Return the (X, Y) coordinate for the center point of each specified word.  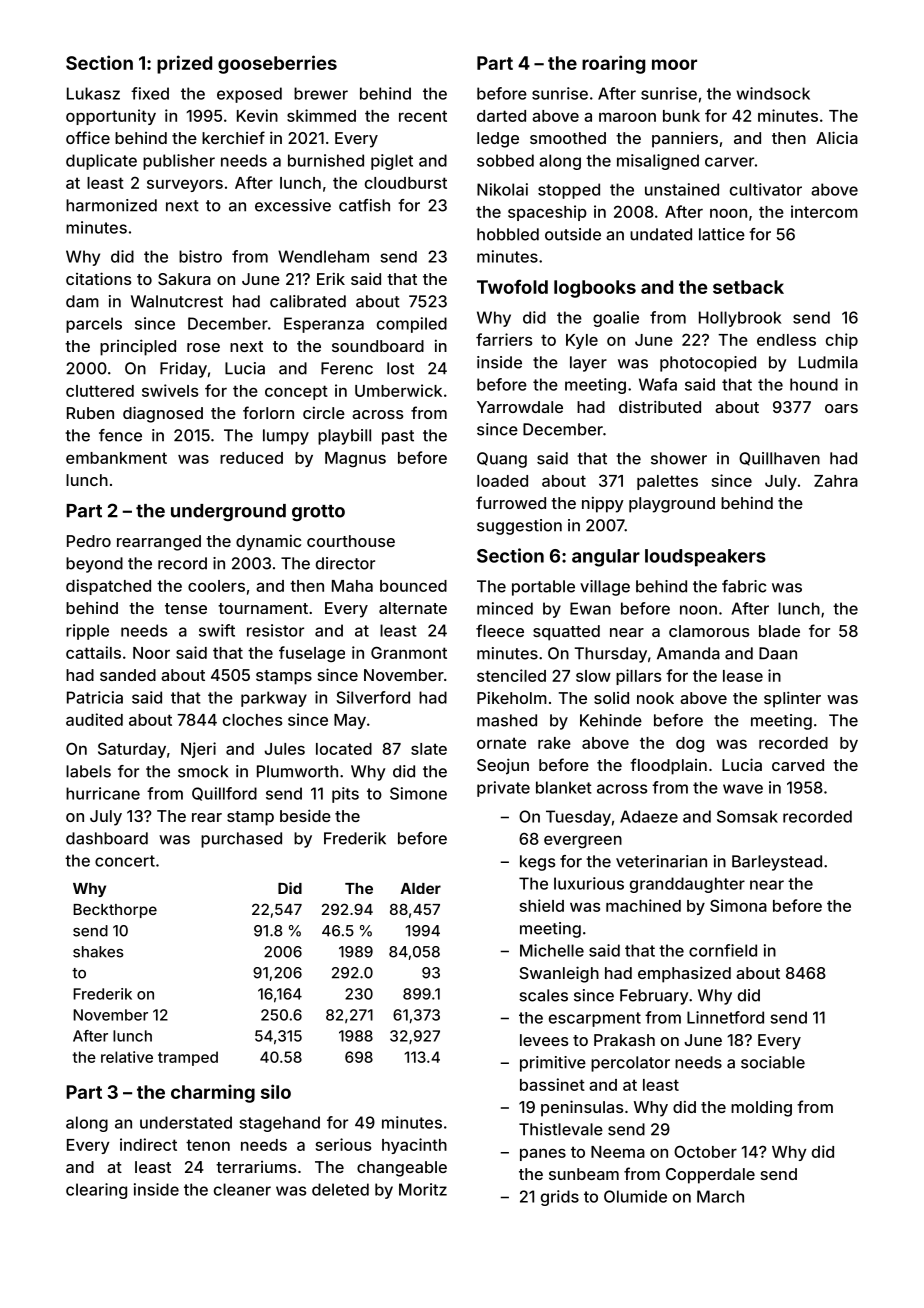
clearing (96, 1191)
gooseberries (277, 64)
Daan (778, 653)
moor (674, 64)
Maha (352, 586)
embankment (116, 458)
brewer (321, 93)
